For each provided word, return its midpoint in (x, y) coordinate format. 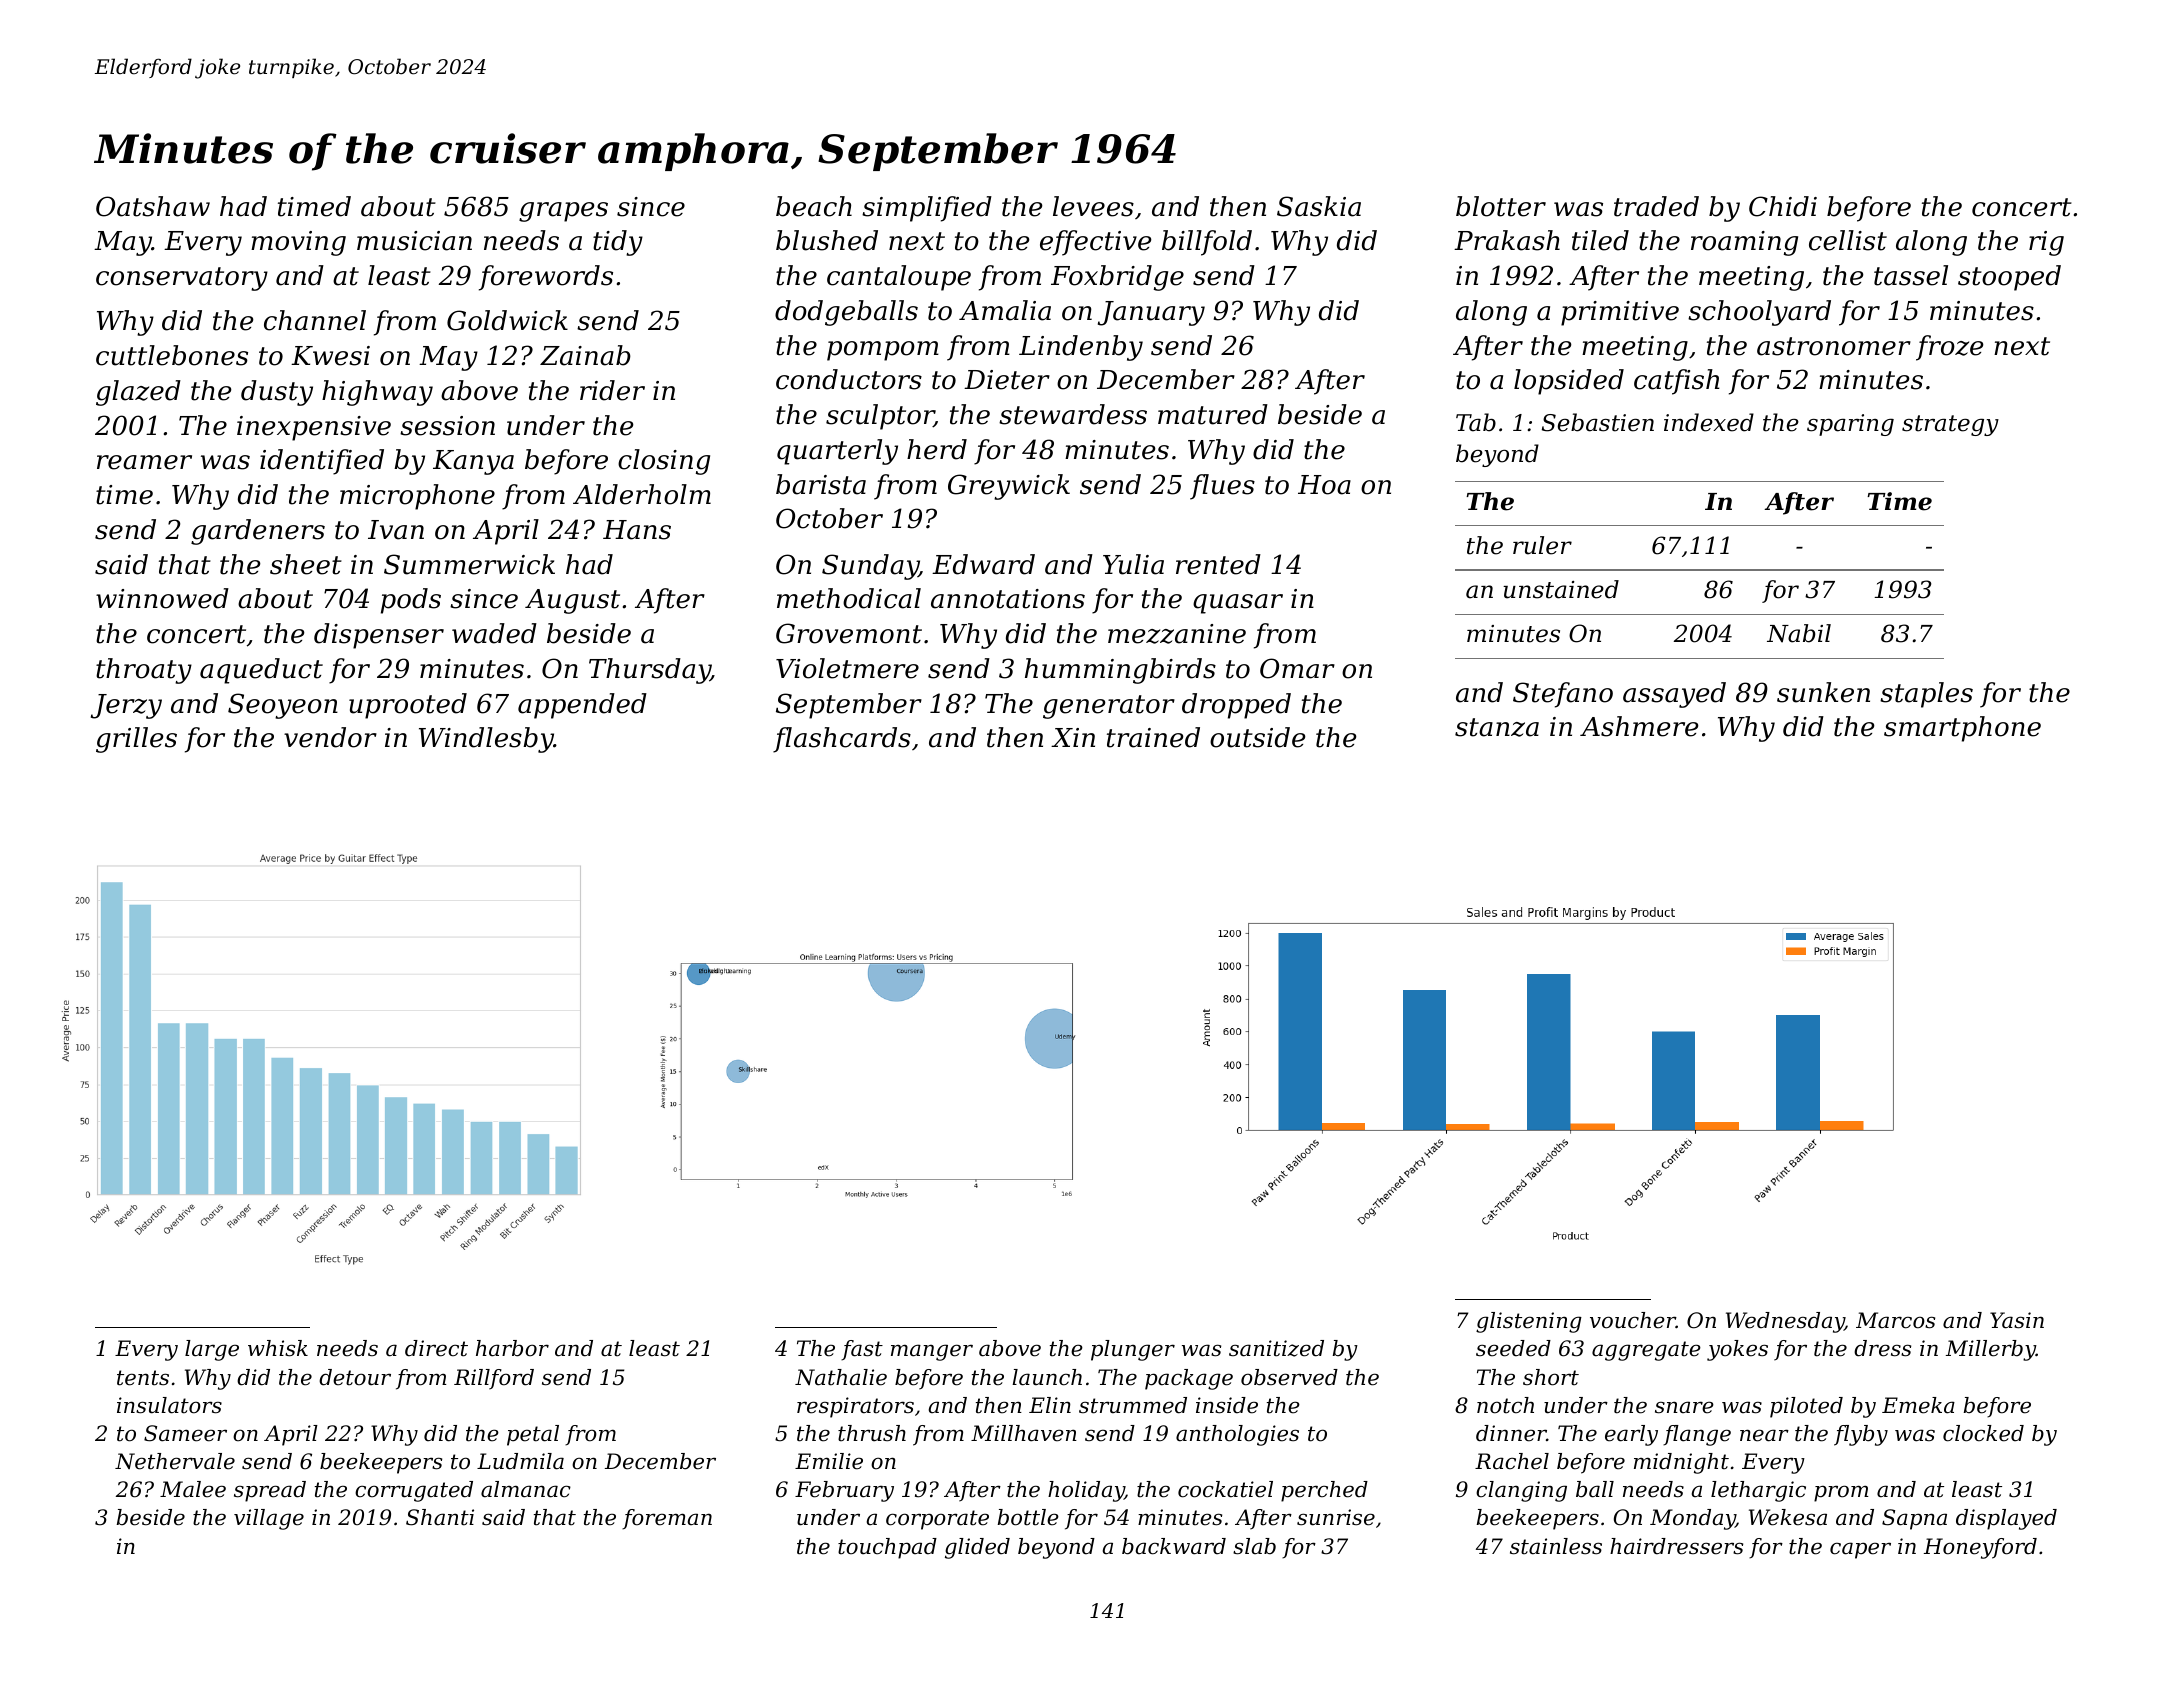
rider (612, 390)
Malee (193, 1489)
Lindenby (1081, 348)
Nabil (1799, 633)
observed (1289, 1377)
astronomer (1834, 346)
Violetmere (847, 668)
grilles (136, 740)
